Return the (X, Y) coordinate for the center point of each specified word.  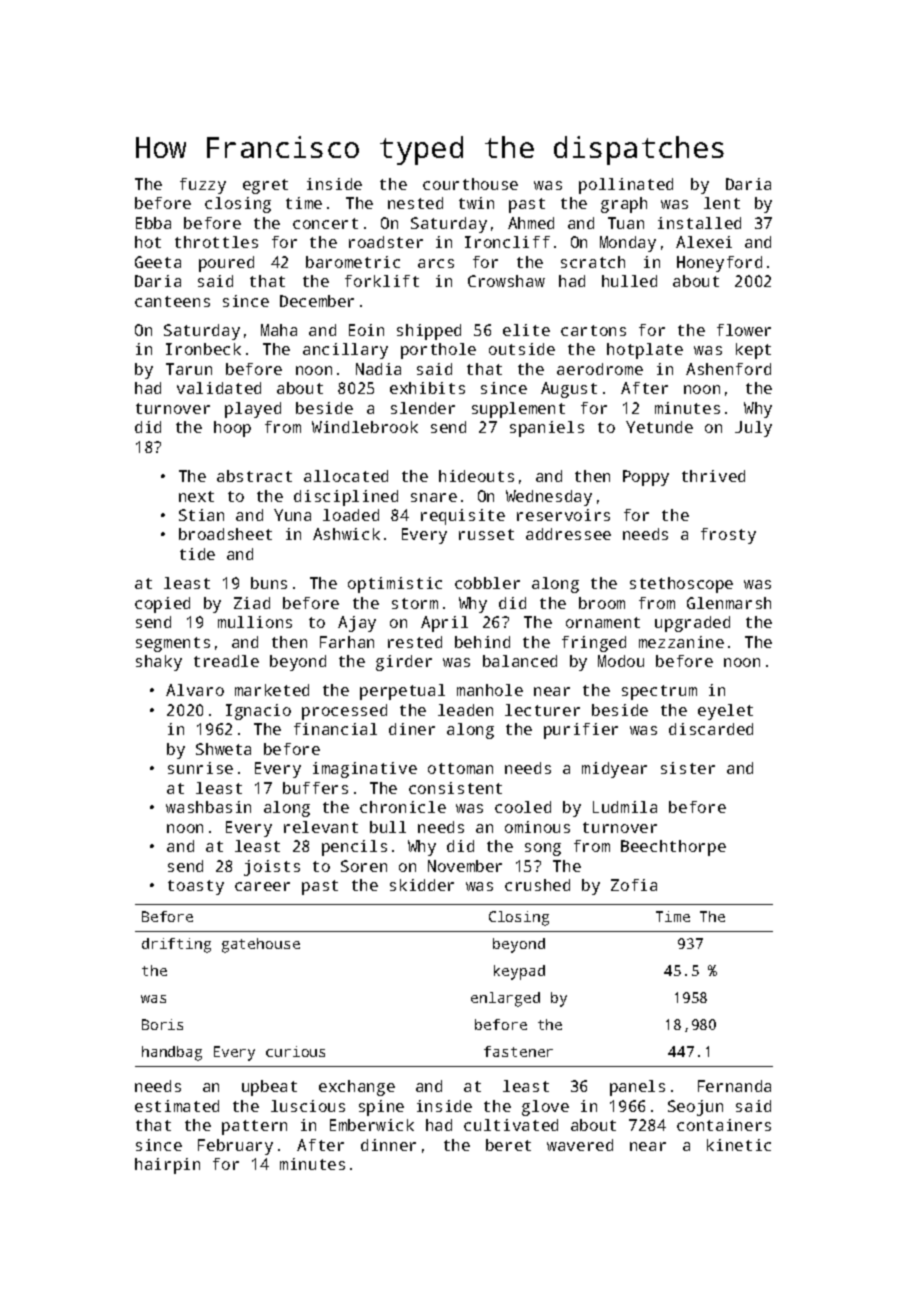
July (753, 429)
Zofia (634, 885)
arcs (436, 263)
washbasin (208, 807)
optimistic (395, 585)
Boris (162, 1024)
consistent (455, 788)
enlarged (505, 999)
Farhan (347, 642)
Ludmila (625, 807)
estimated (177, 1106)
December (317, 301)
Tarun (189, 369)
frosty (728, 536)
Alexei (704, 242)
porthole (438, 351)
